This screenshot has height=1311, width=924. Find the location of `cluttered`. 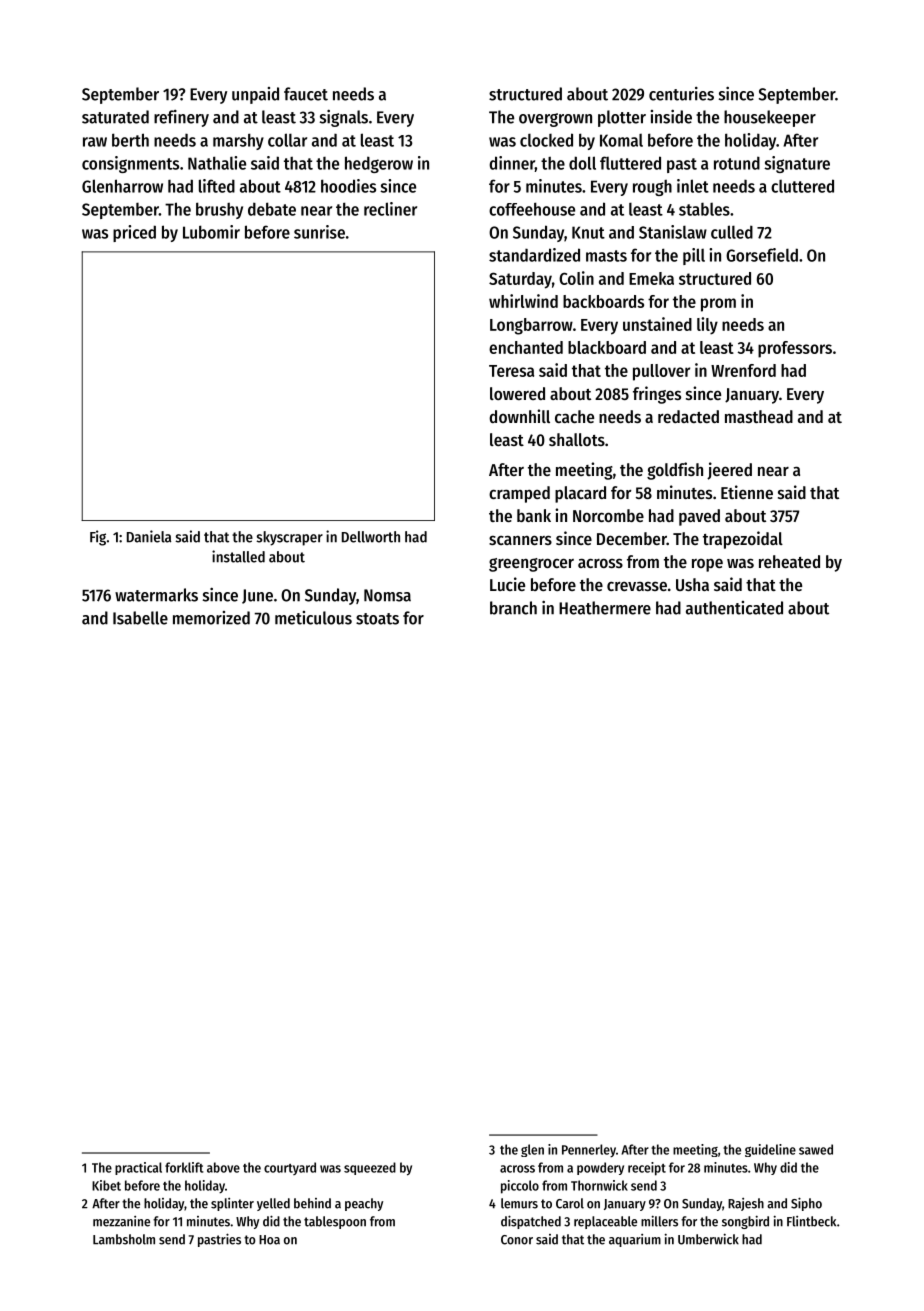

cluttered is located at coordinates (802, 186).
